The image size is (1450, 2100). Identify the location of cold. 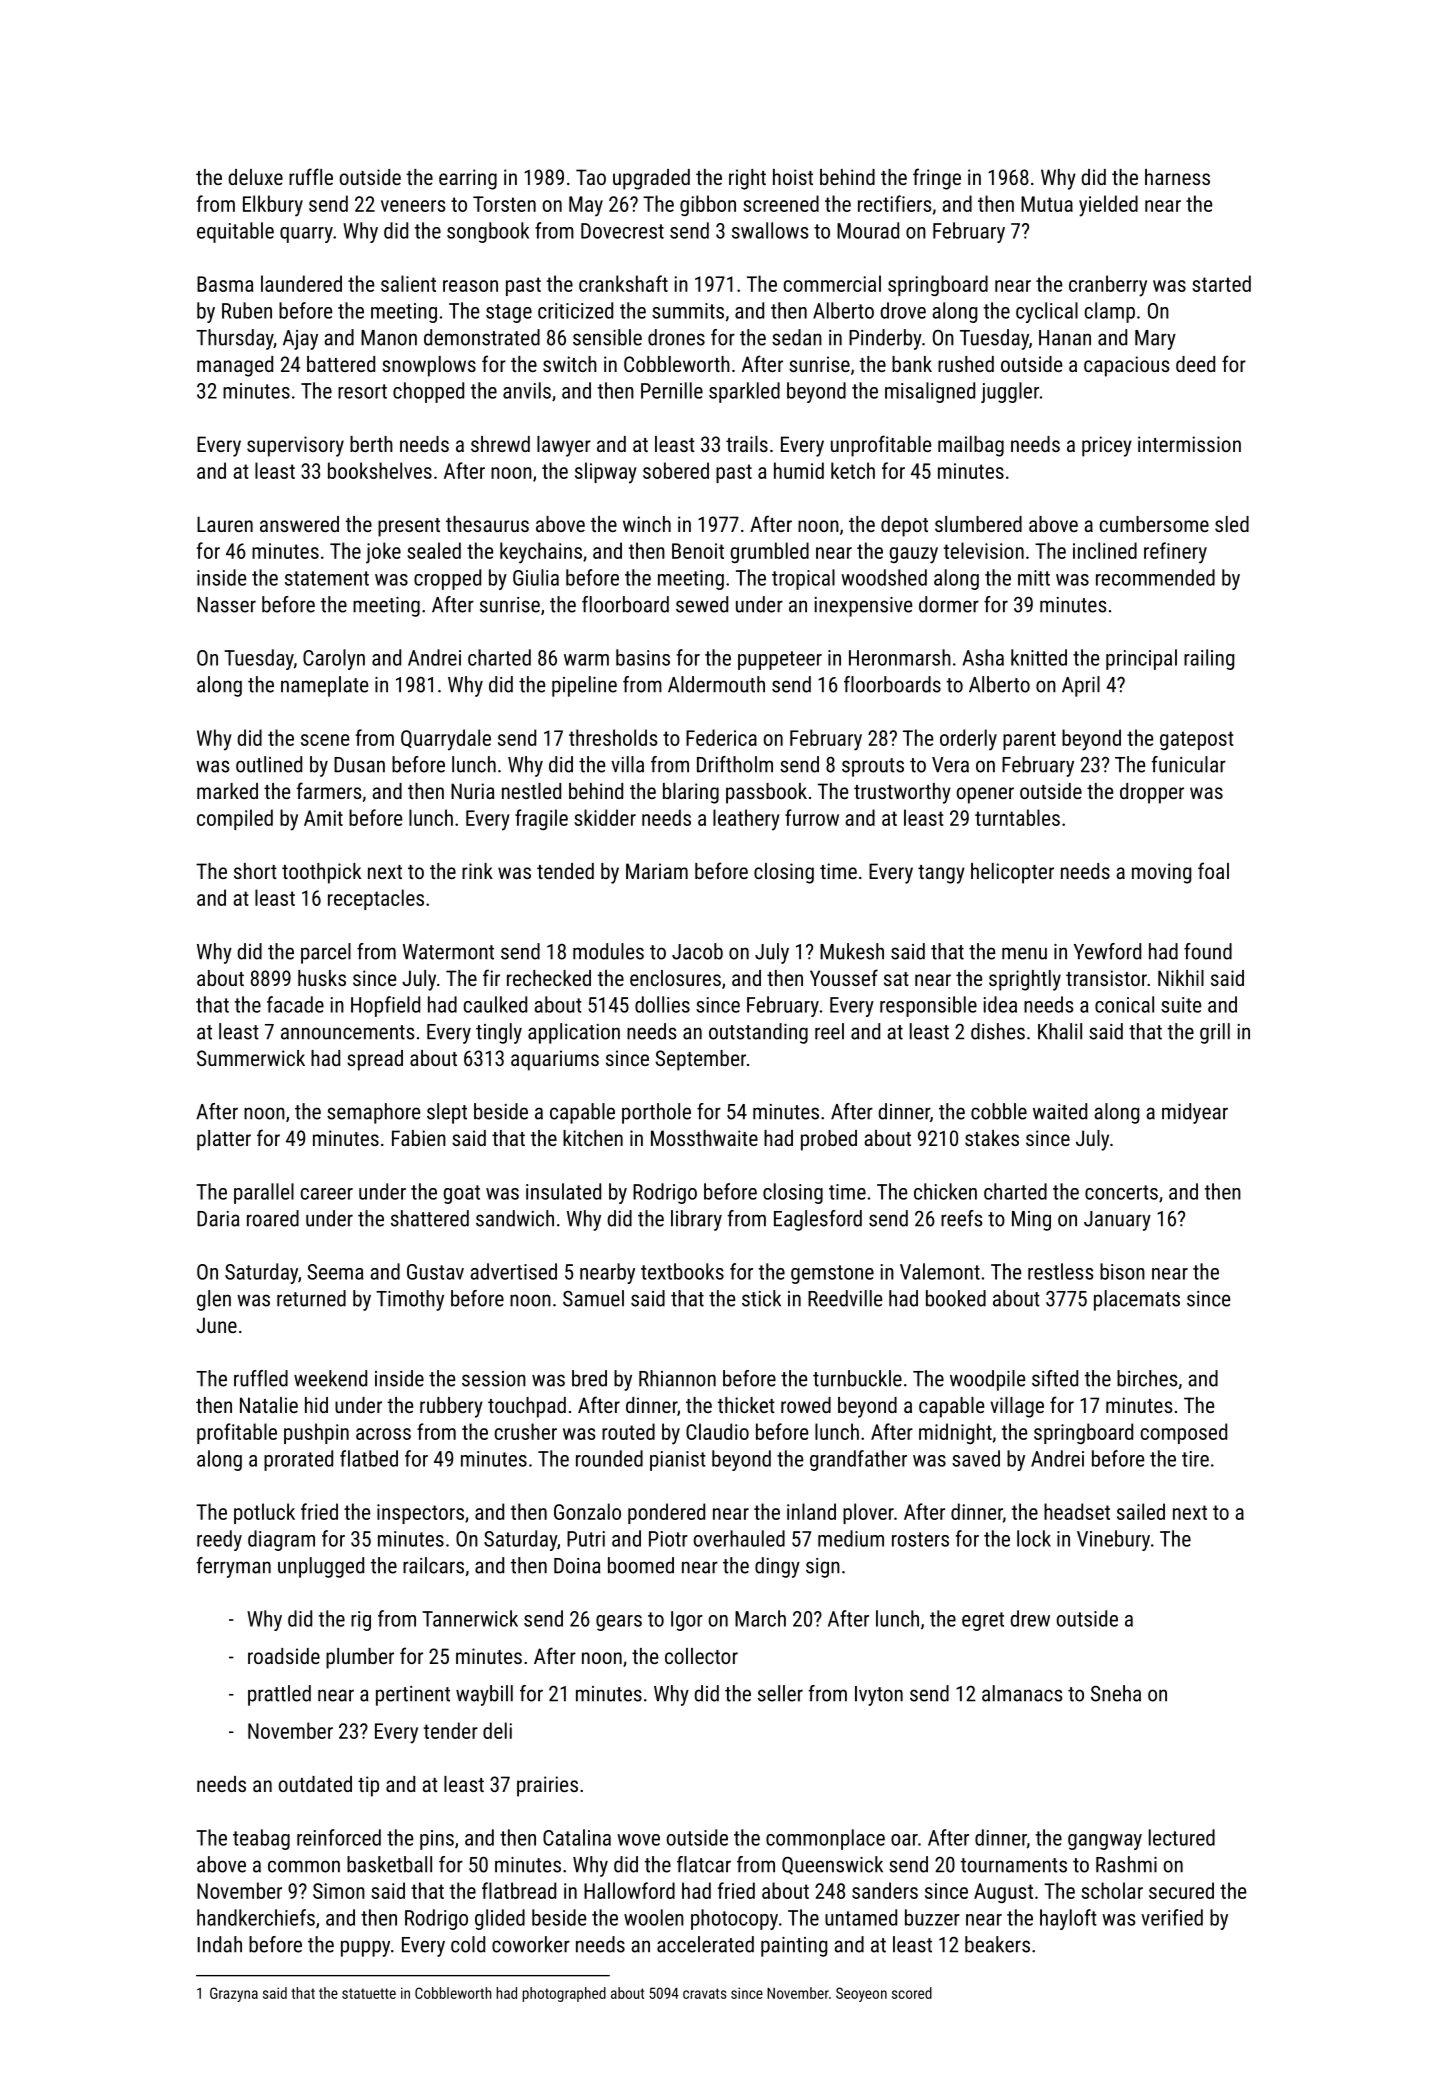
(468, 1944).
